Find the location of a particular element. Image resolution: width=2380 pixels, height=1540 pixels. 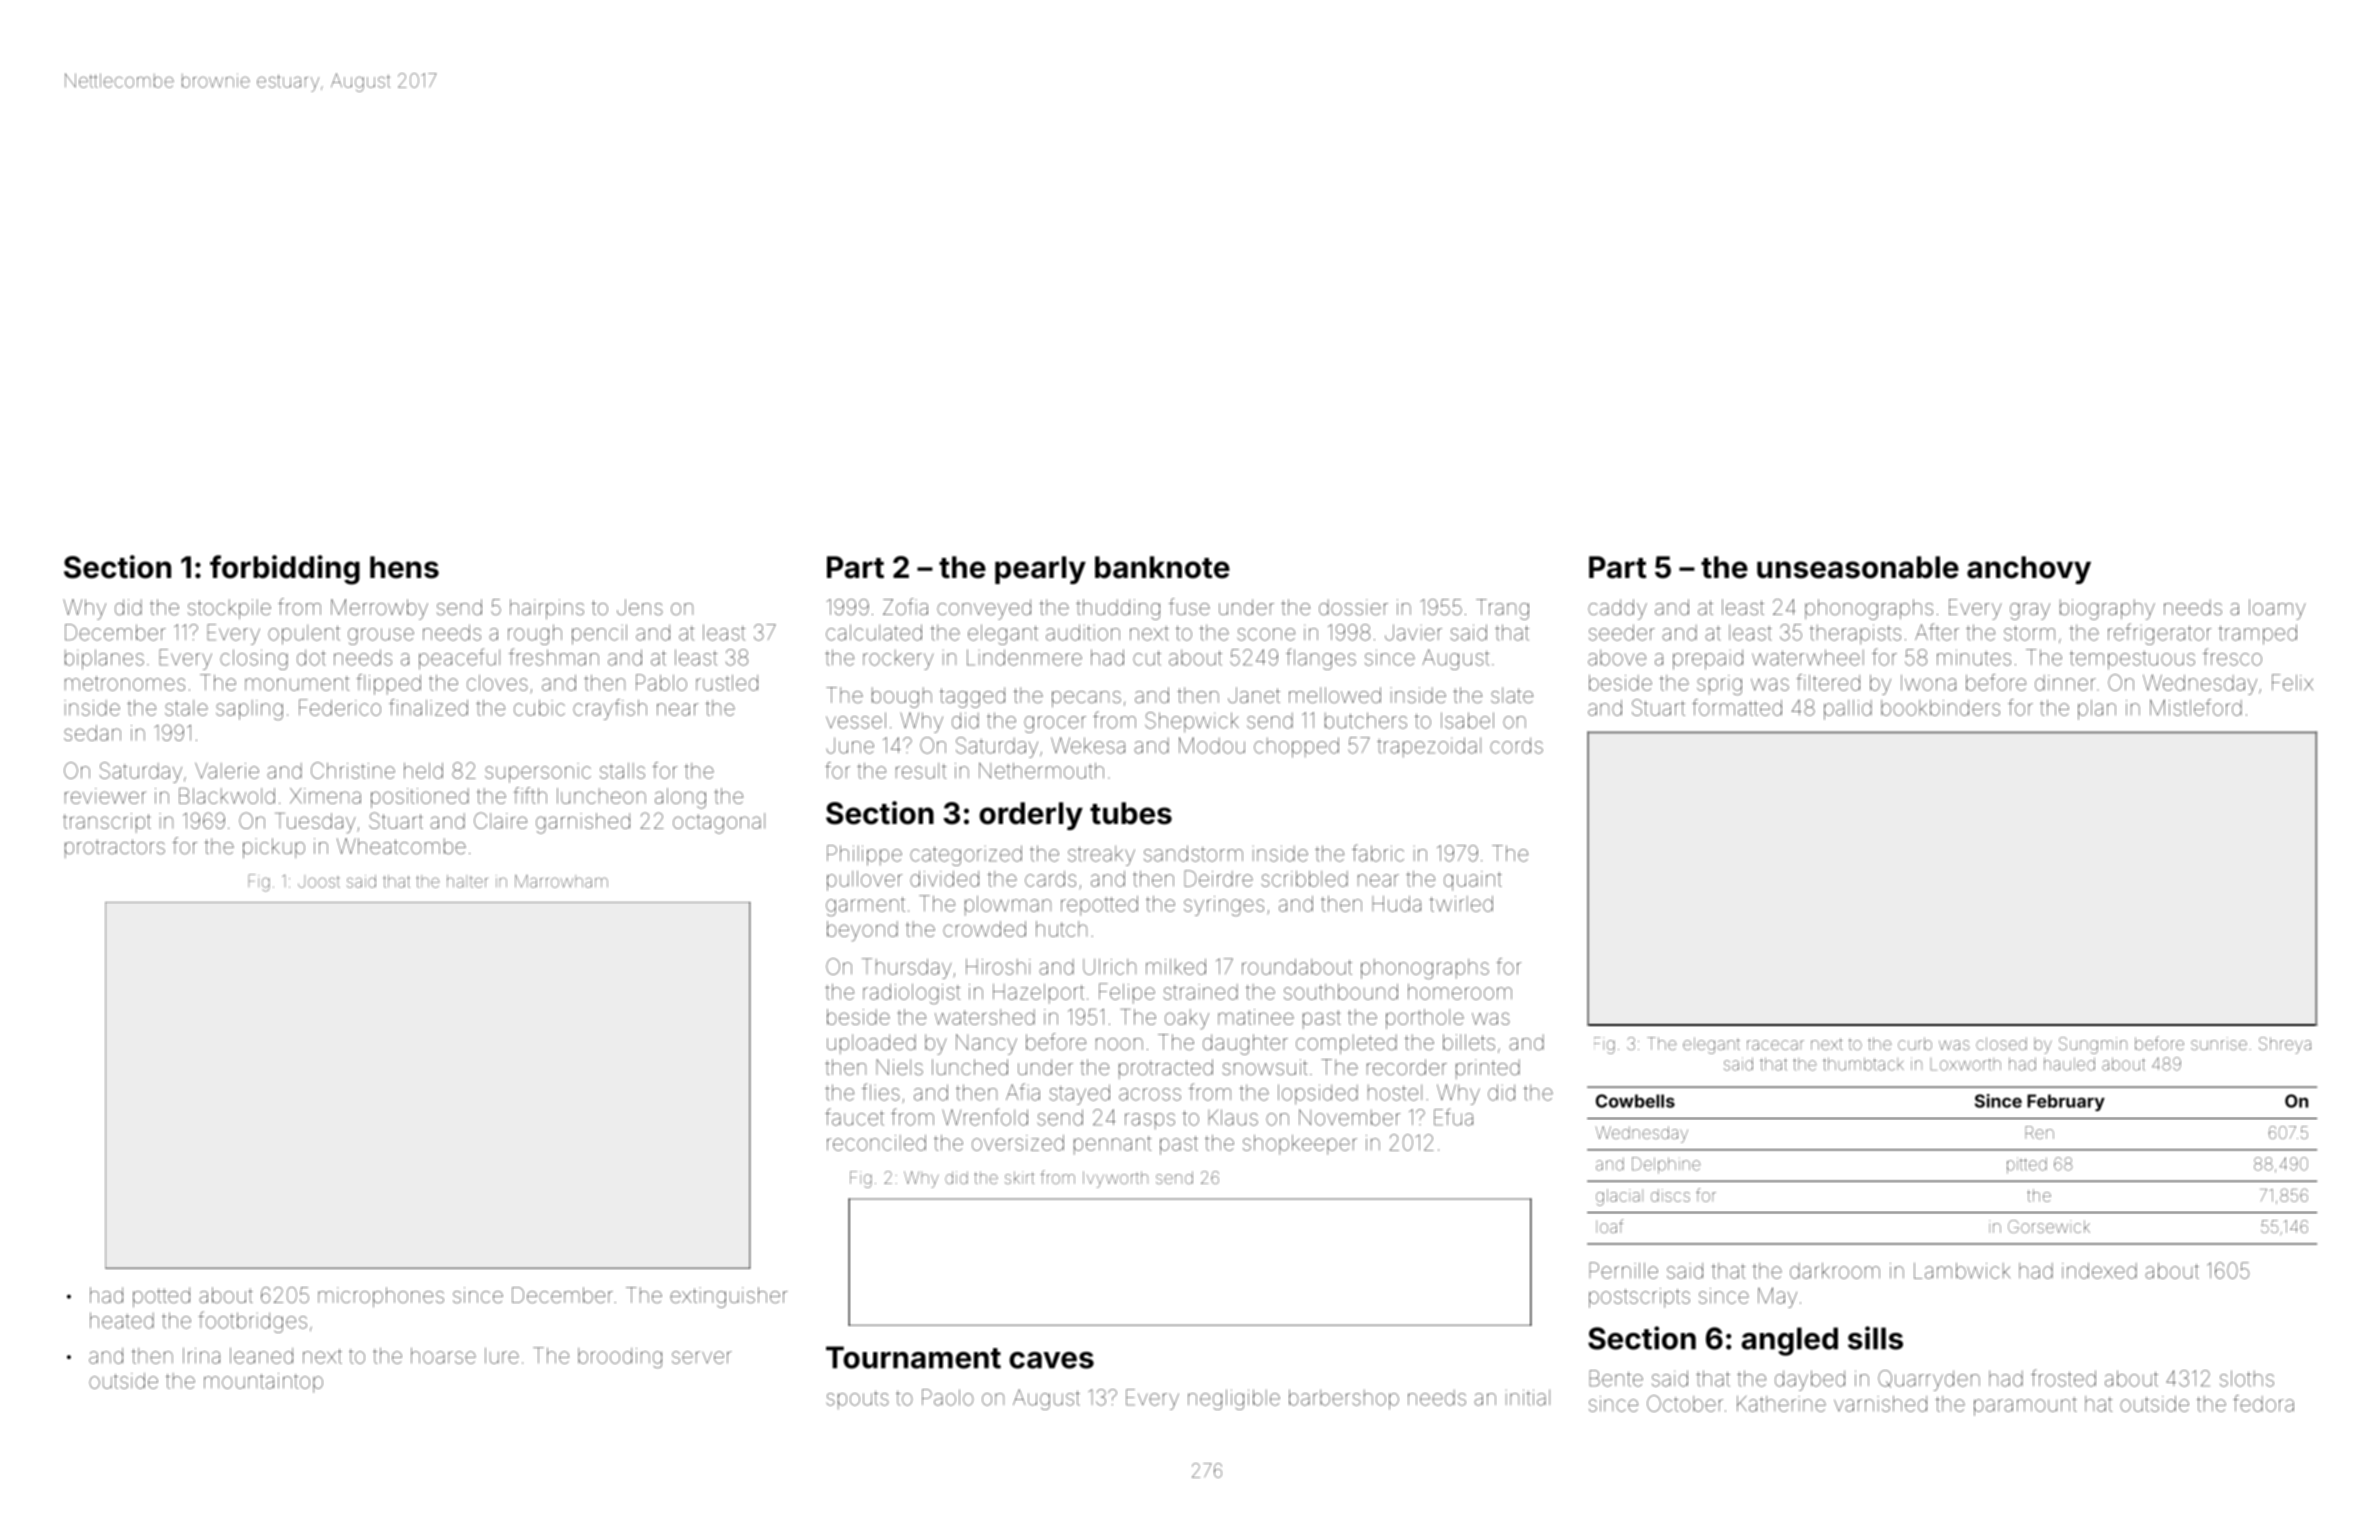

reconciled is located at coordinates (876, 1143).
